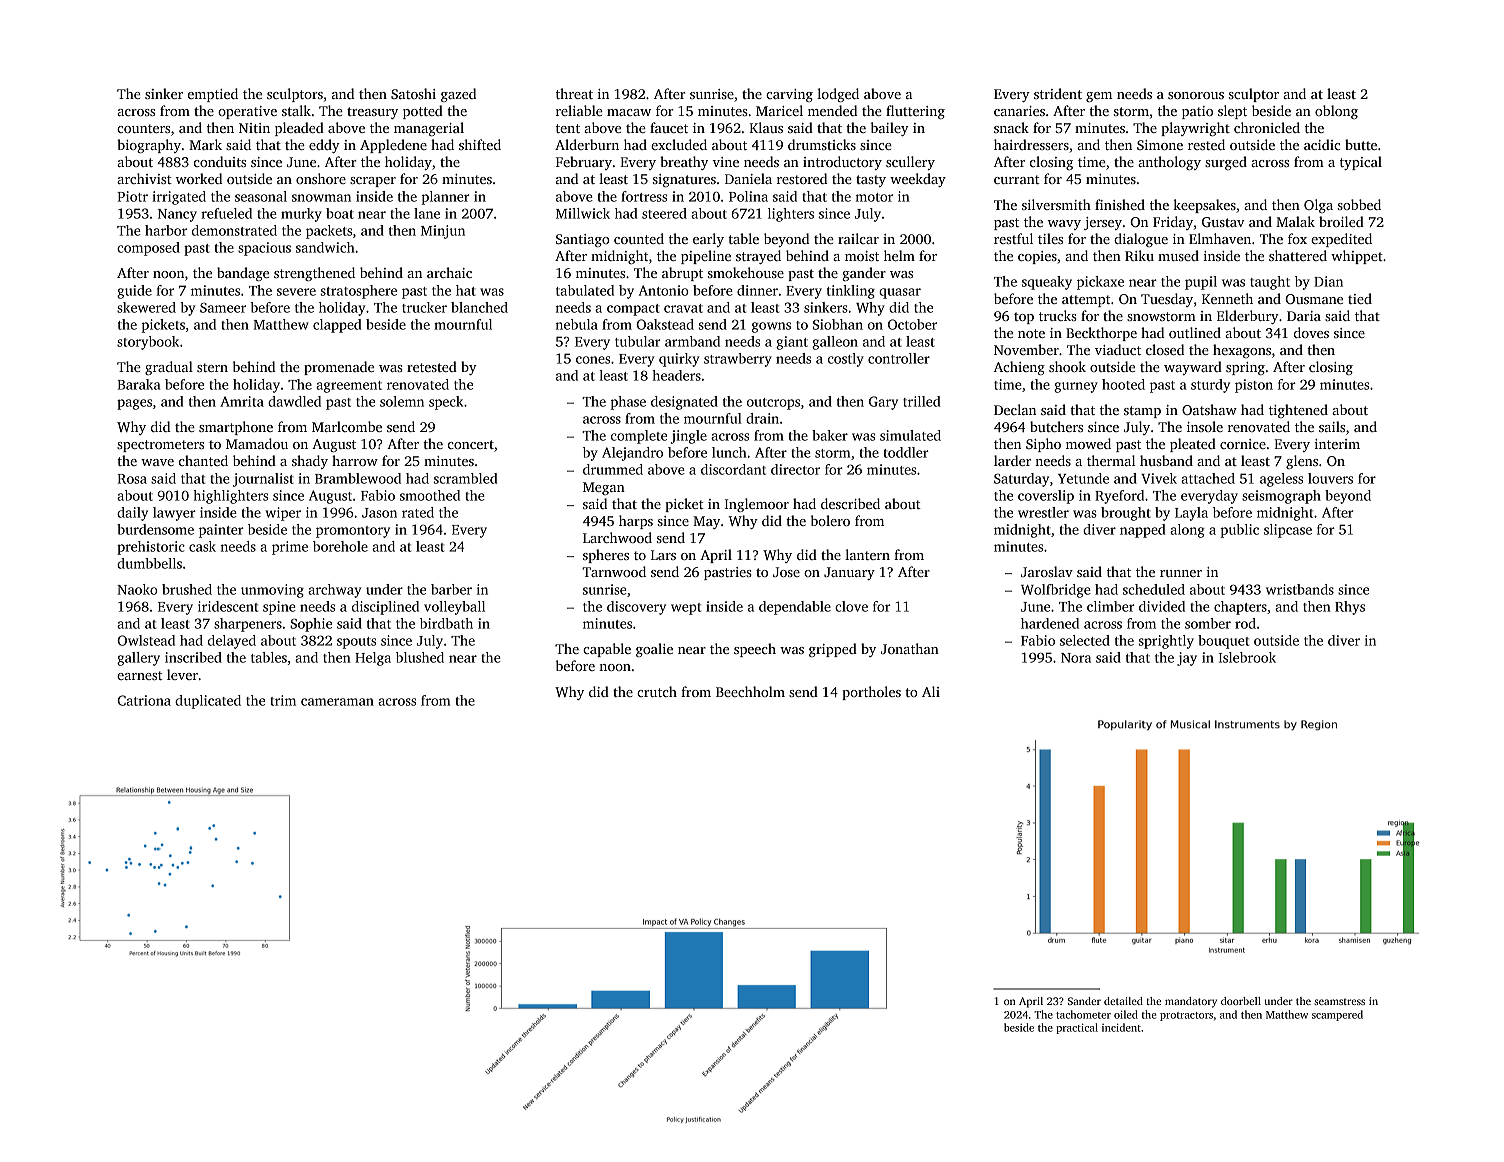 The width and height of the image is (1504, 1162). What do you see at coordinates (1099, 97) in the image?
I see `gem` at bounding box center [1099, 97].
